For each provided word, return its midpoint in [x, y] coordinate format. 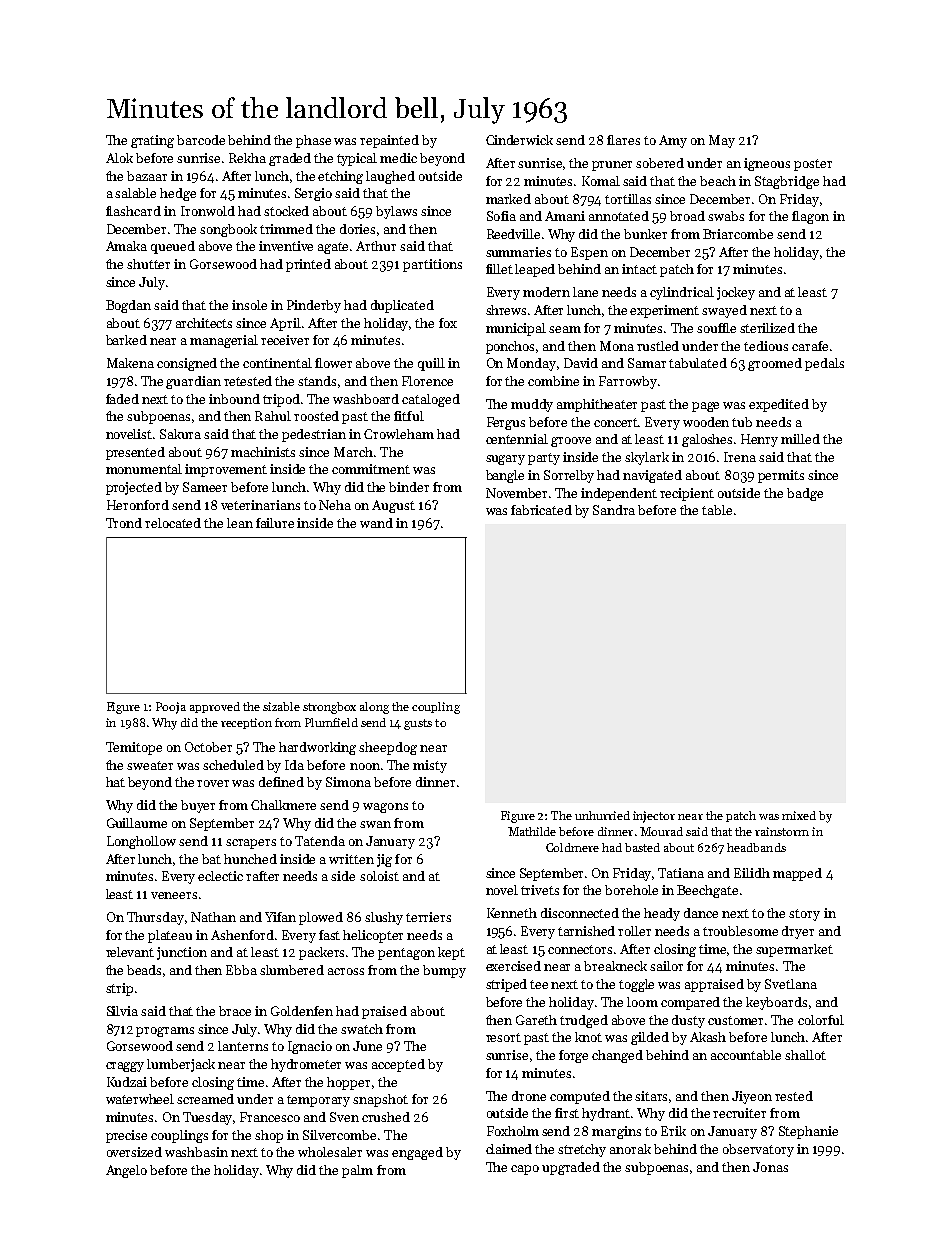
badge [805, 494]
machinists [263, 452]
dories [357, 229]
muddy [532, 405]
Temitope [134, 748]
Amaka [126, 246]
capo [525, 1170]
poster [813, 165]
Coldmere [572, 847]
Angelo [126, 1171]
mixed [799, 815]
